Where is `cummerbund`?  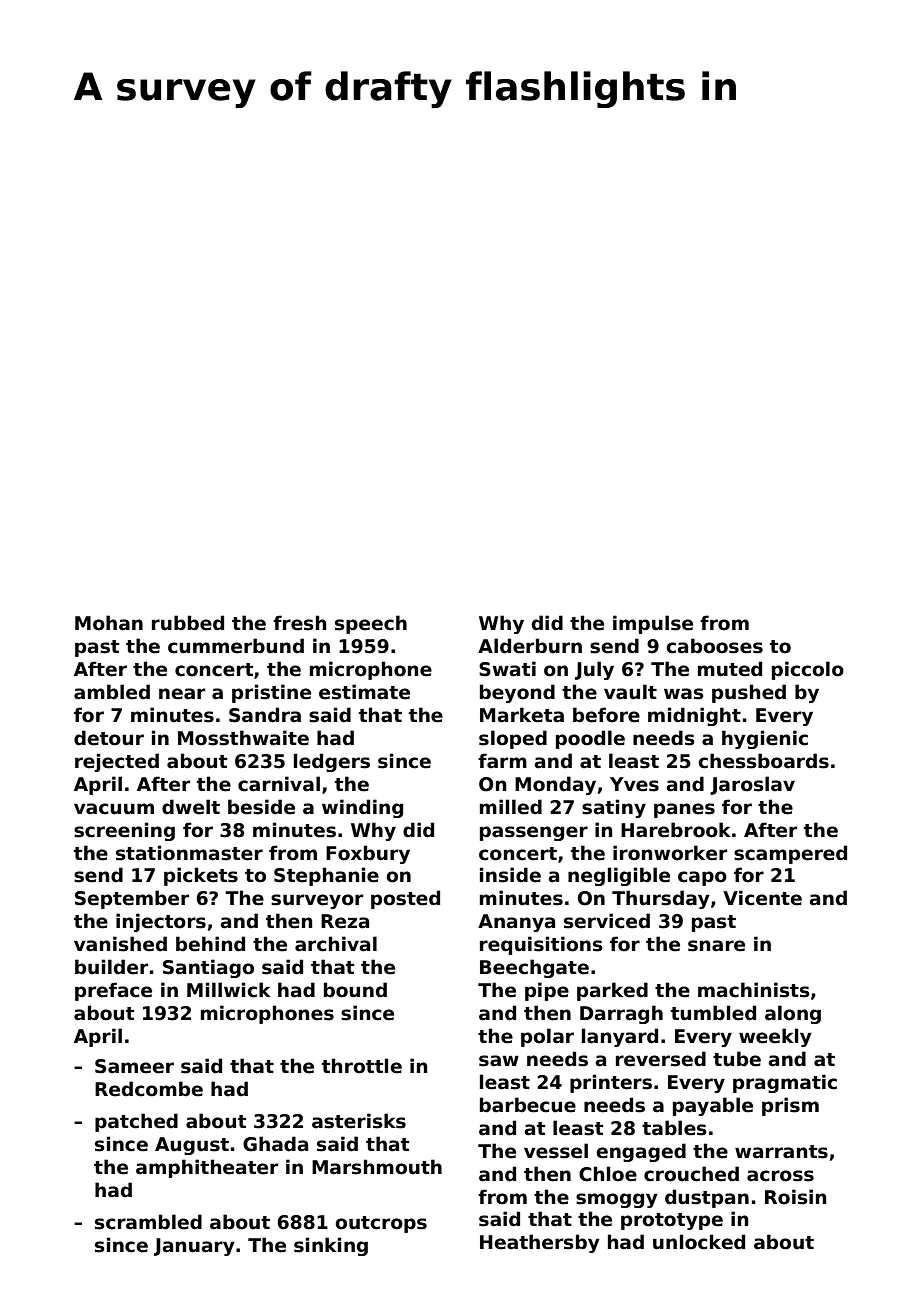
cummerbund is located at coordinates (236, 646).
